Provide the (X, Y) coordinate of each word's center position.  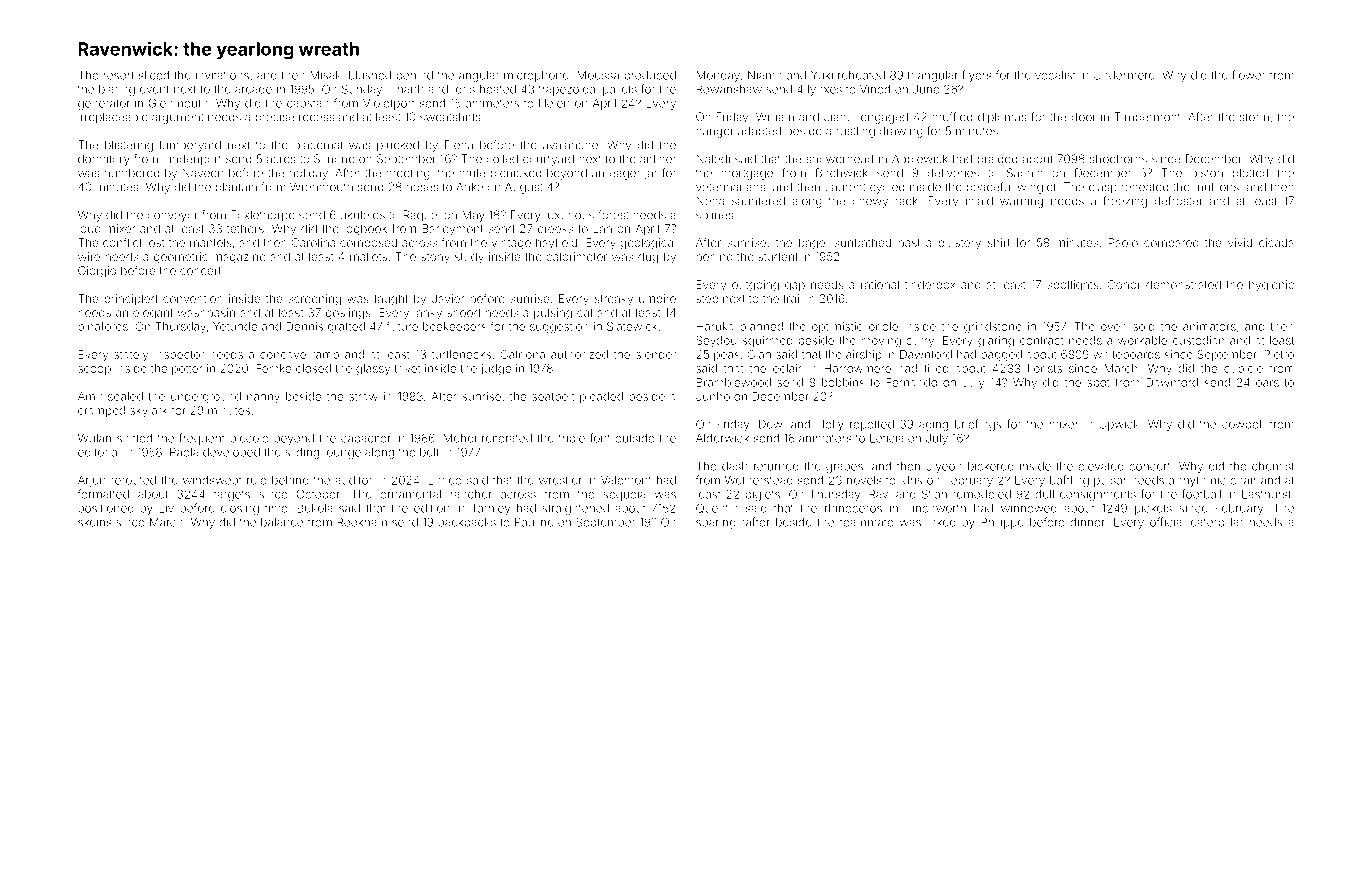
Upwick (1119, 425)
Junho (713, 396)
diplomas (1002, 118)
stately (131, 355)
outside (634, 438)
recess (316, 118)
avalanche (570, 145)
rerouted (133, 480)
